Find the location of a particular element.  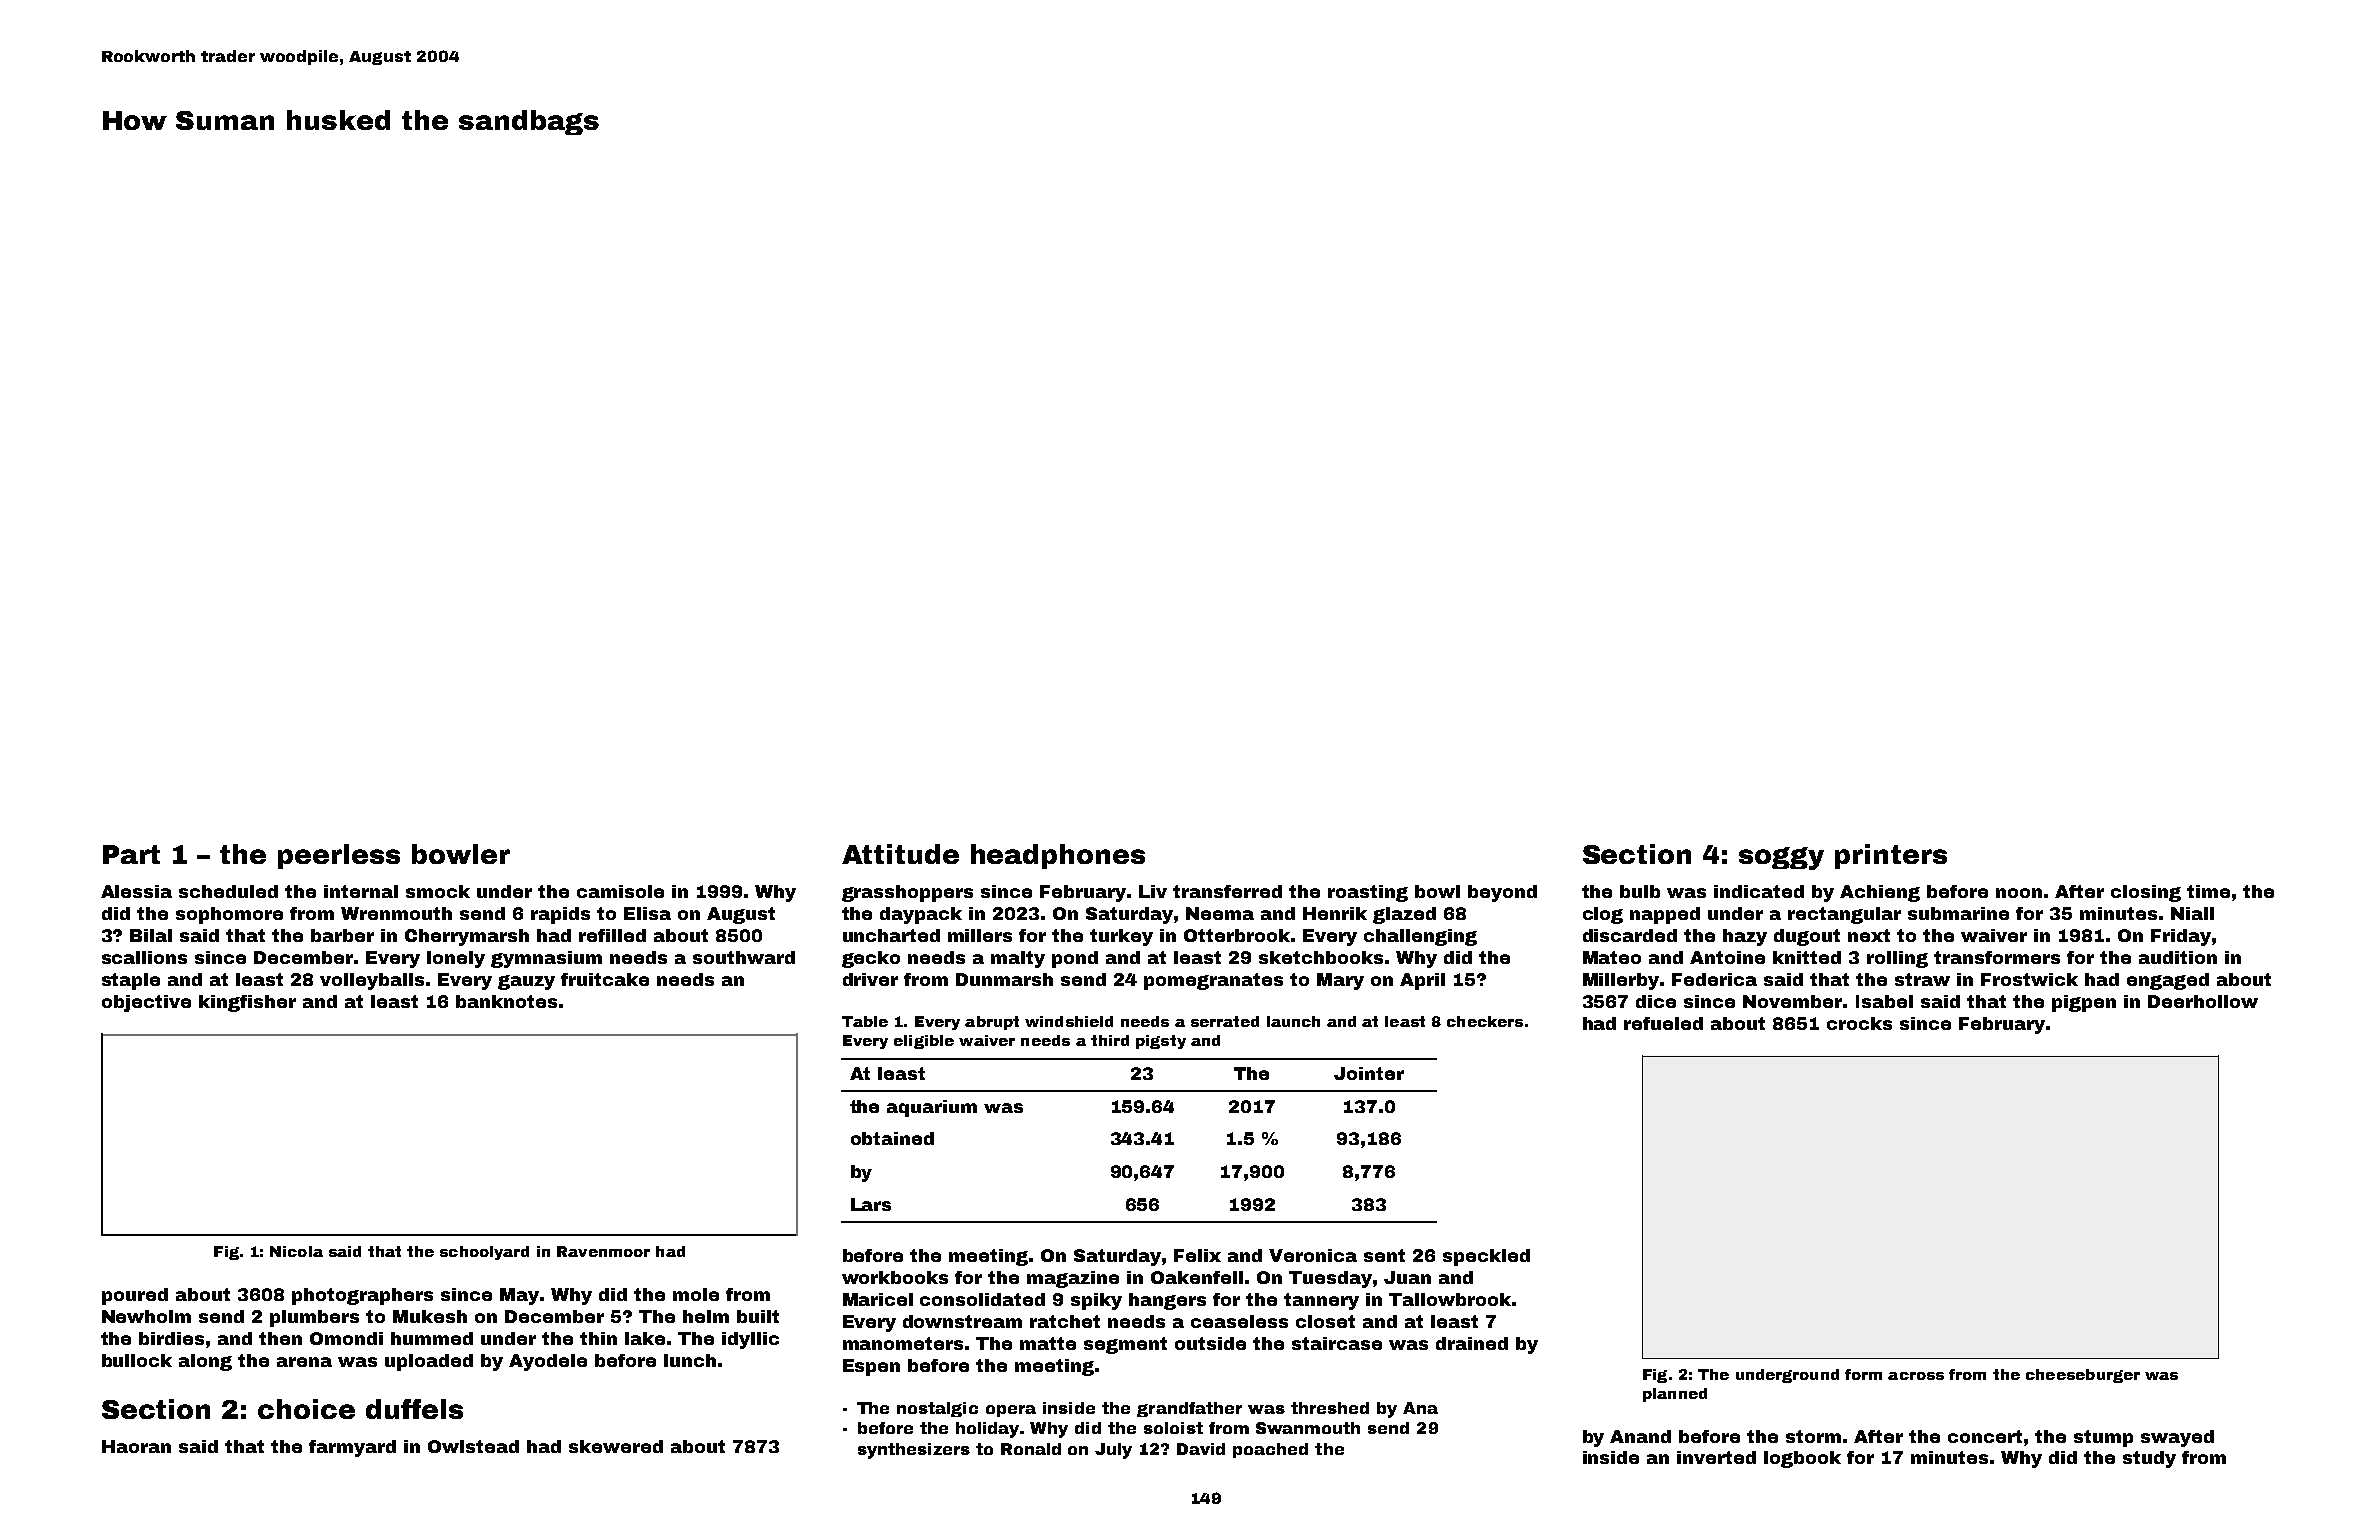

Espen is located at coordinates (871, 1367).
